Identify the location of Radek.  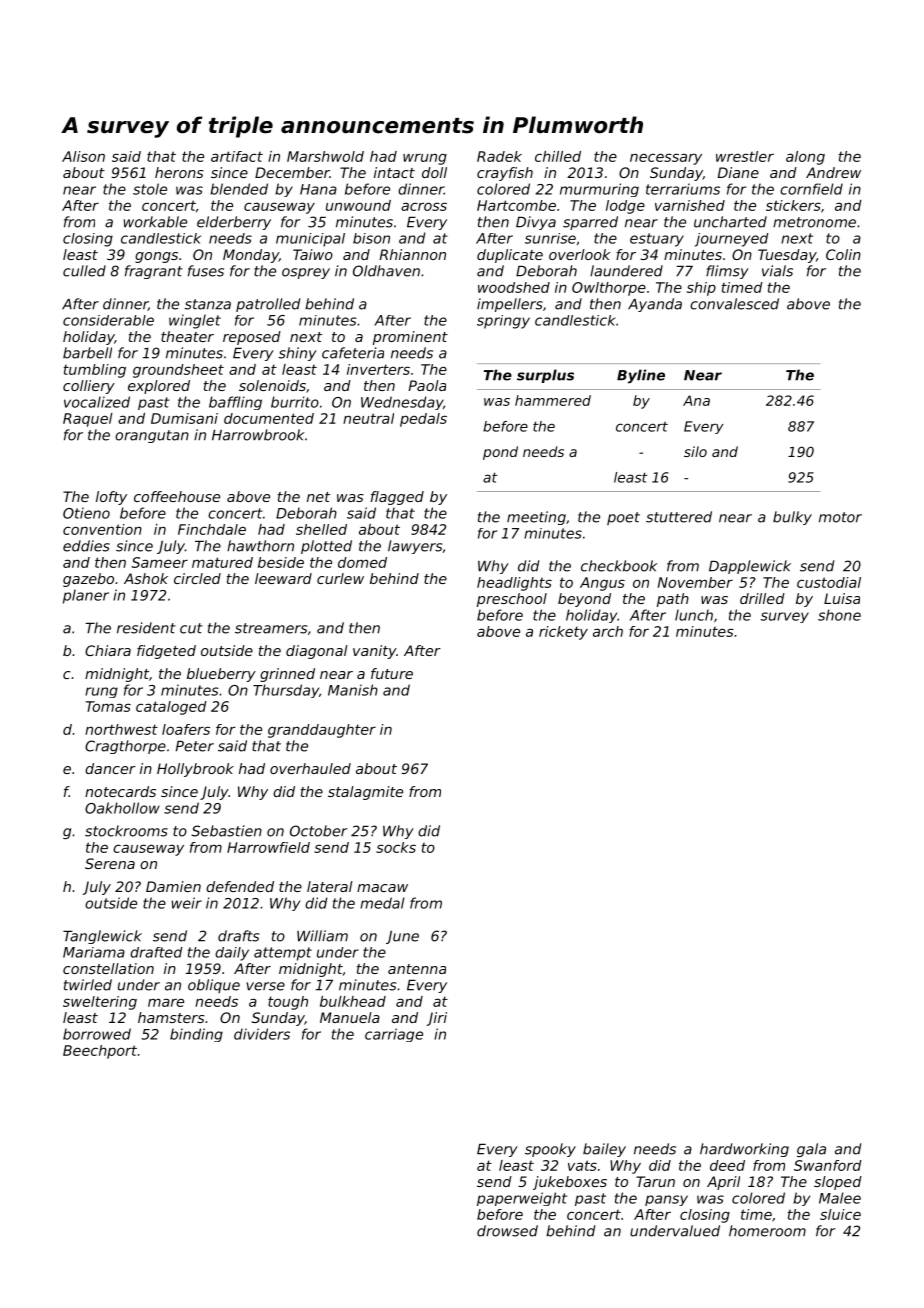
(499, 156).
